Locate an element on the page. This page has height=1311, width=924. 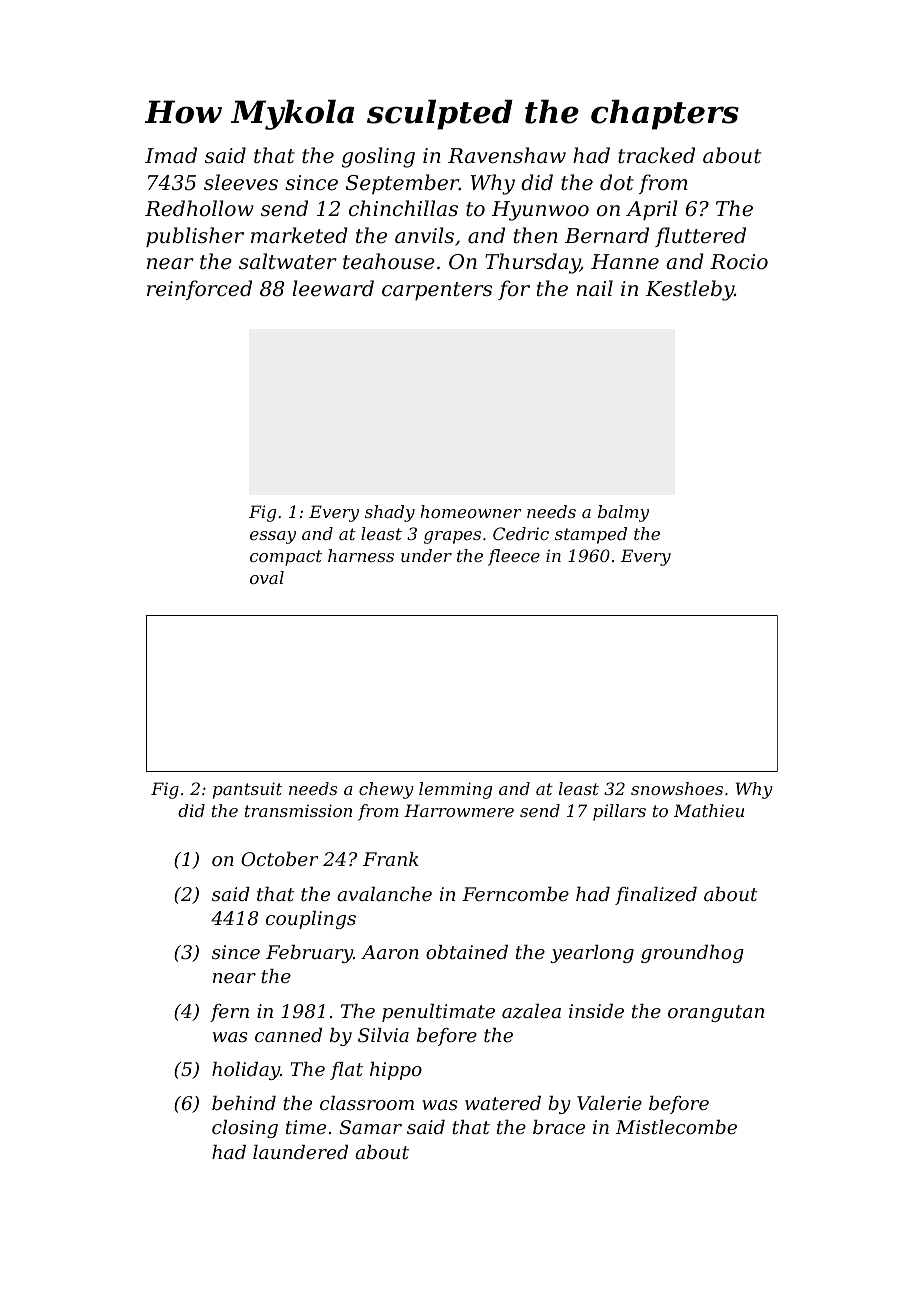
Mathieu is located at coordinates (709, 810).
